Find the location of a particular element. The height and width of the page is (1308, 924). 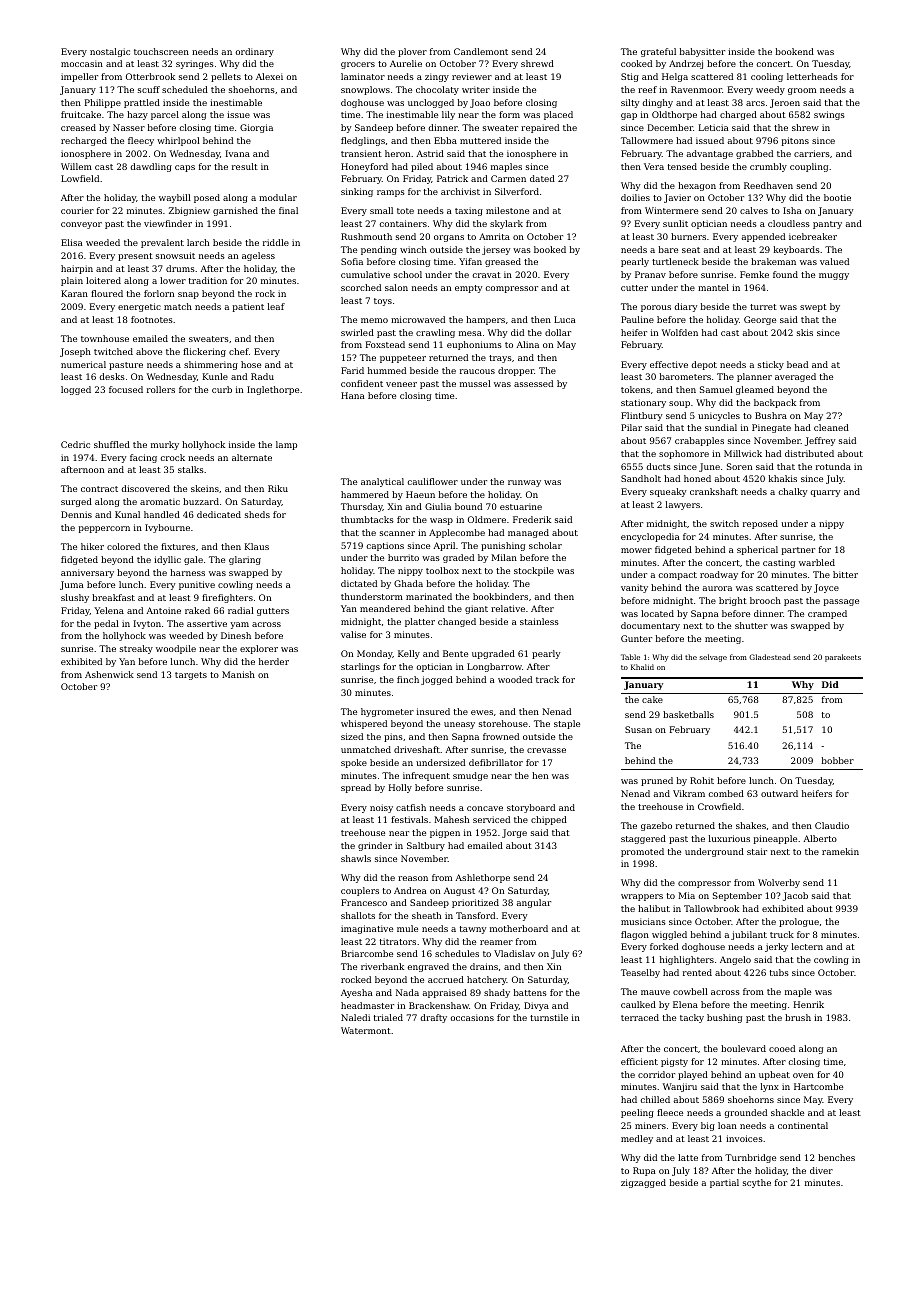

rotunda is located at coordinates (833, 466).
